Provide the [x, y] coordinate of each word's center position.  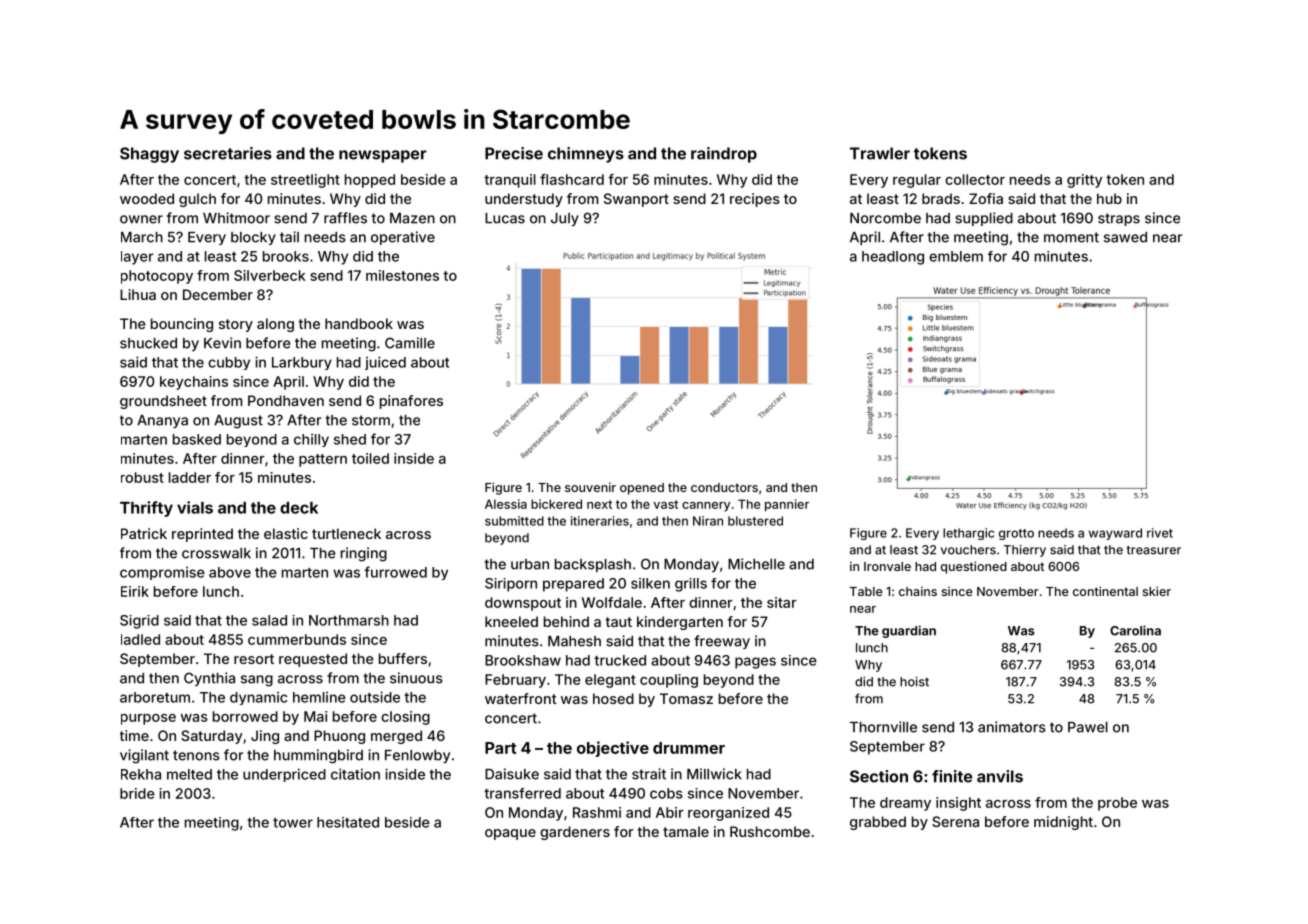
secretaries [228, 153]
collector [975, 179]
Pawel [1088, 727]
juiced [385, 363]
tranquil [510, 181]
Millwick [714, 774]
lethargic [968, 534]
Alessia [506, 504]
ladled [140, 639]
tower [293, 823]
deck [299, 508]
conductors [724, 487]
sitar [782, 602]
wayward [1115, 534]
